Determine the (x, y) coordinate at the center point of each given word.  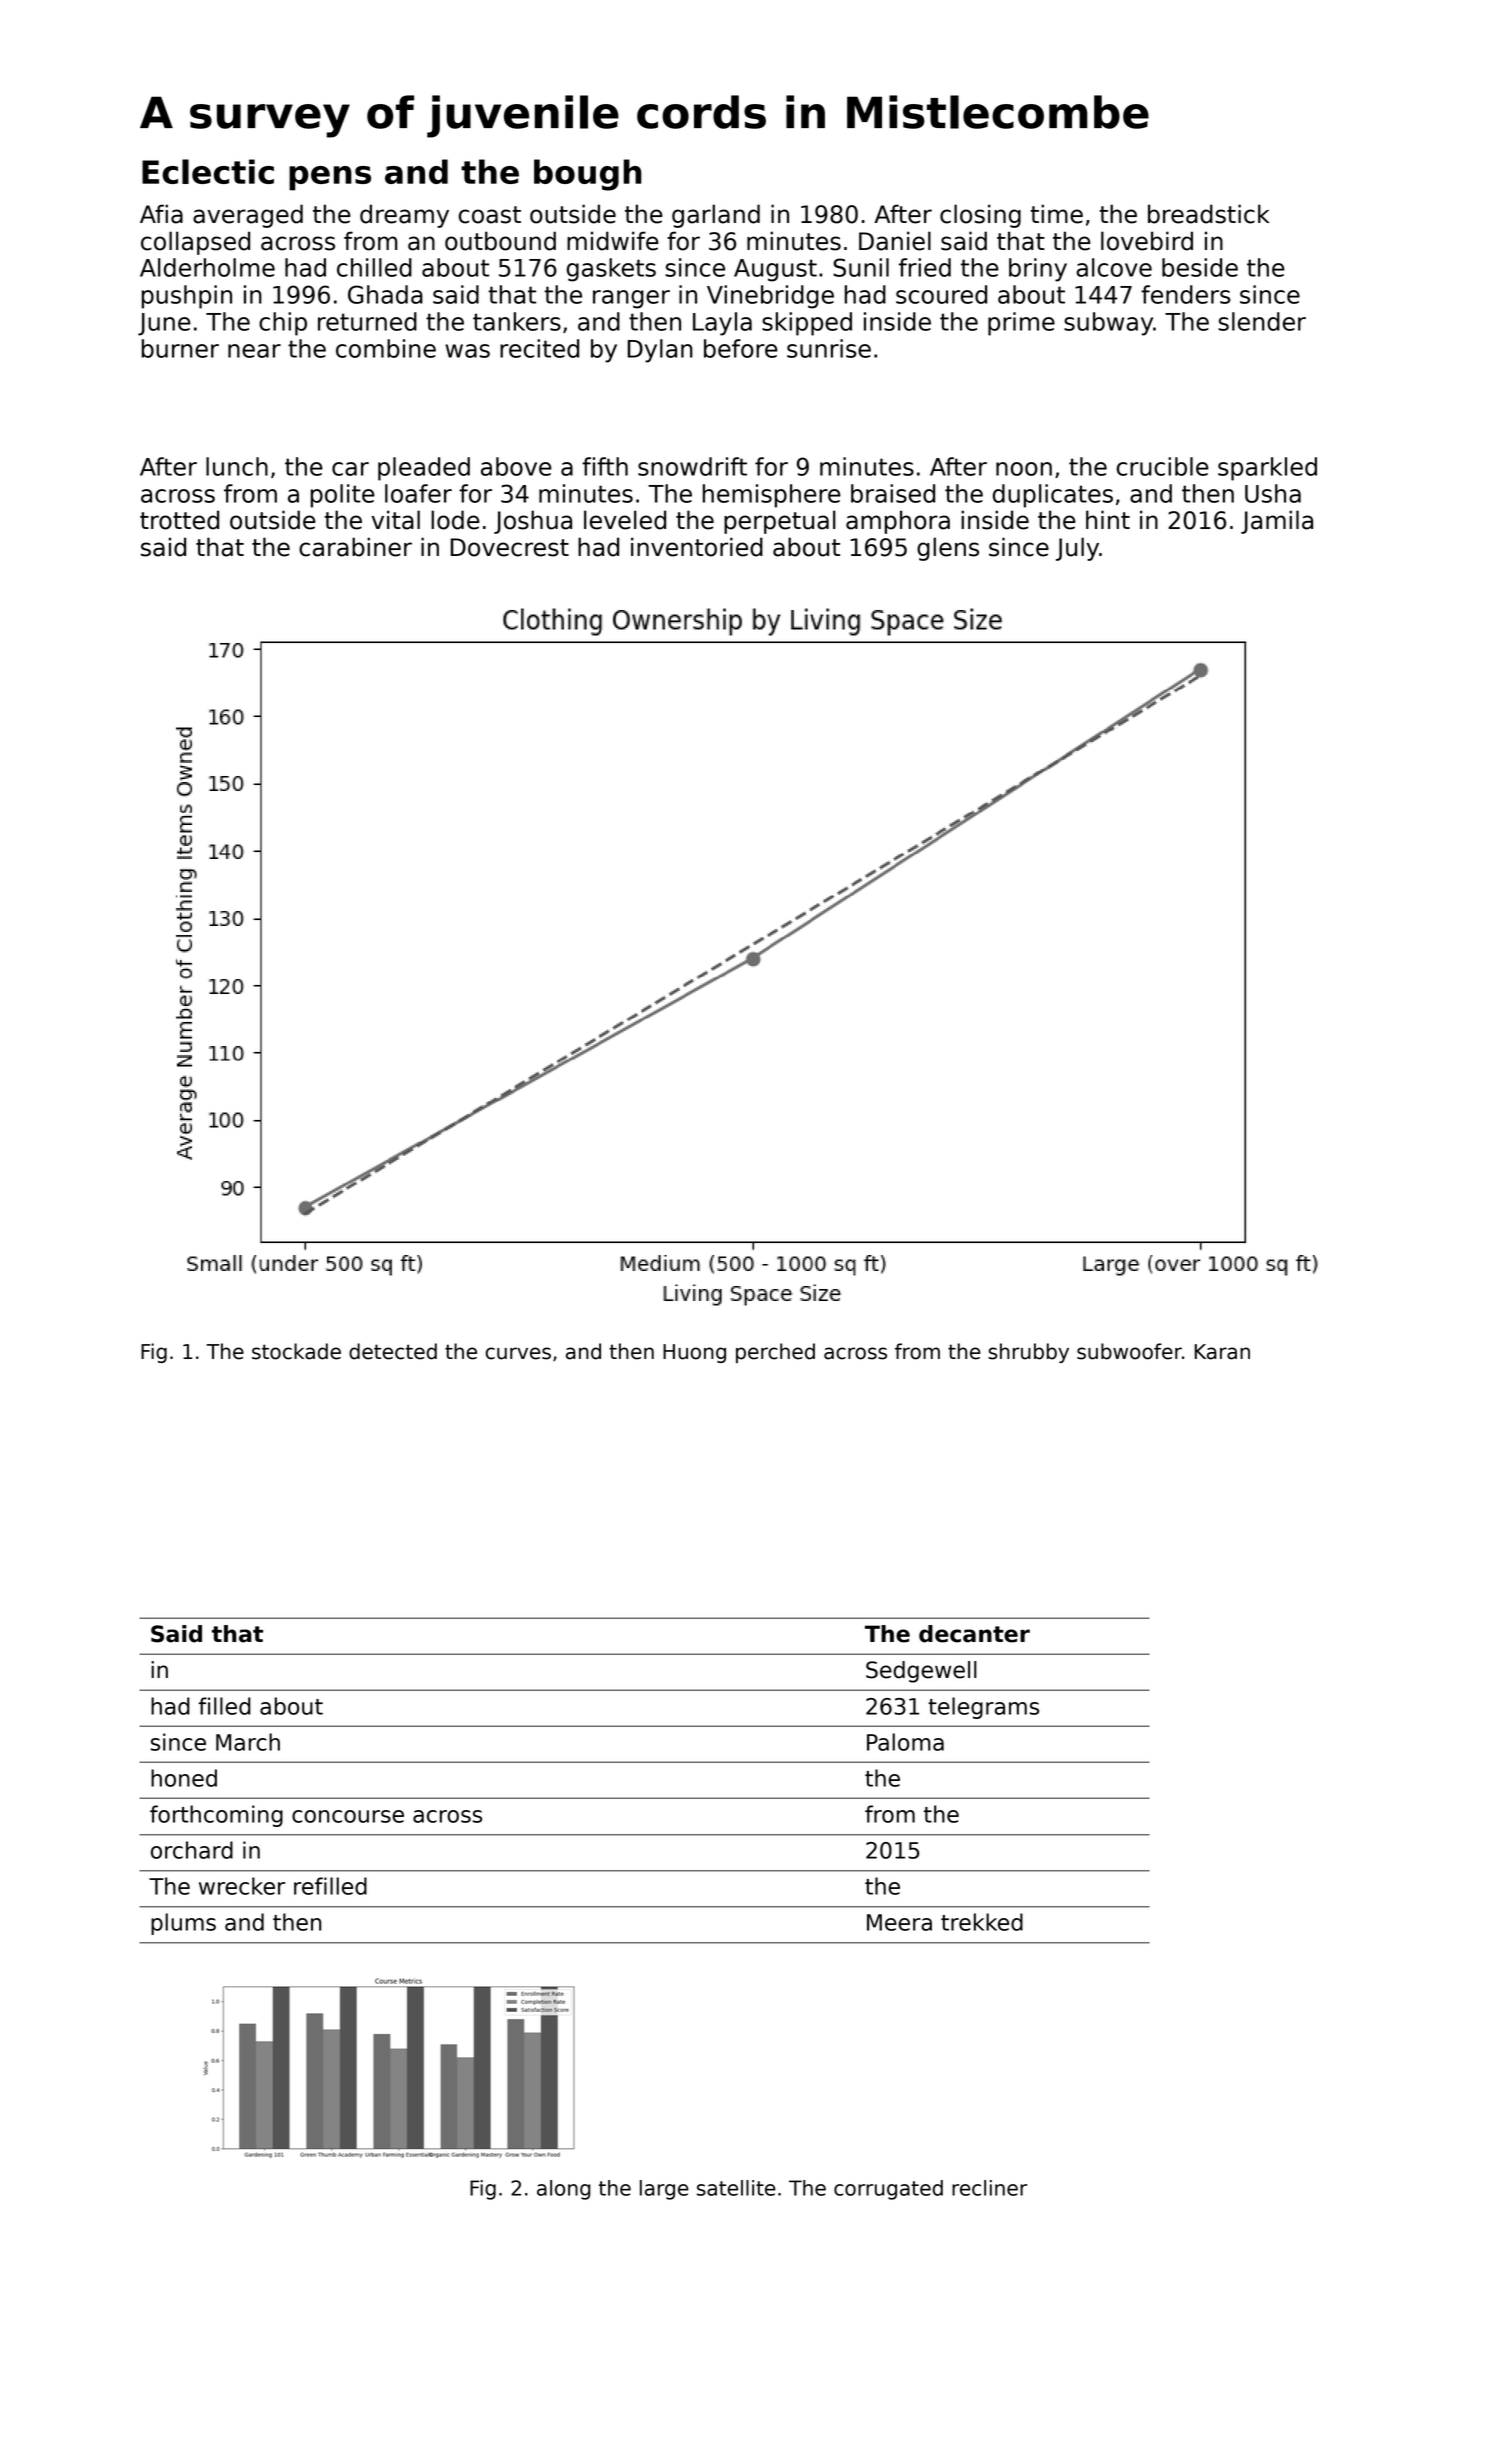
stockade (296, 1351)
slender (1262, 321)
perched (775, 1353)
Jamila (1277, 522)
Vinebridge (770, 297)
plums (183, 1924)
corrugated (888, 2190)
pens (330, 178)
